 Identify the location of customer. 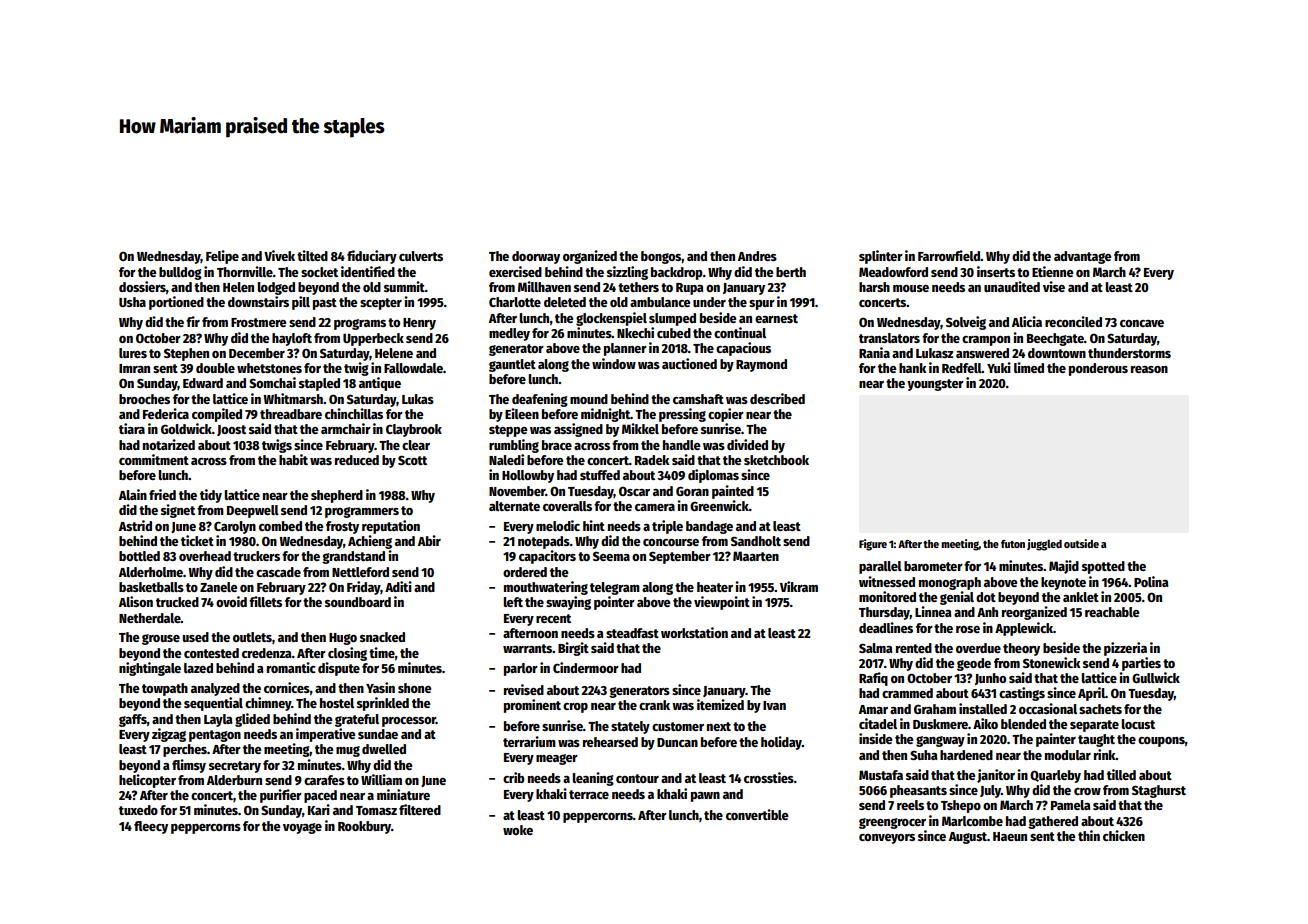
(678, 726).
